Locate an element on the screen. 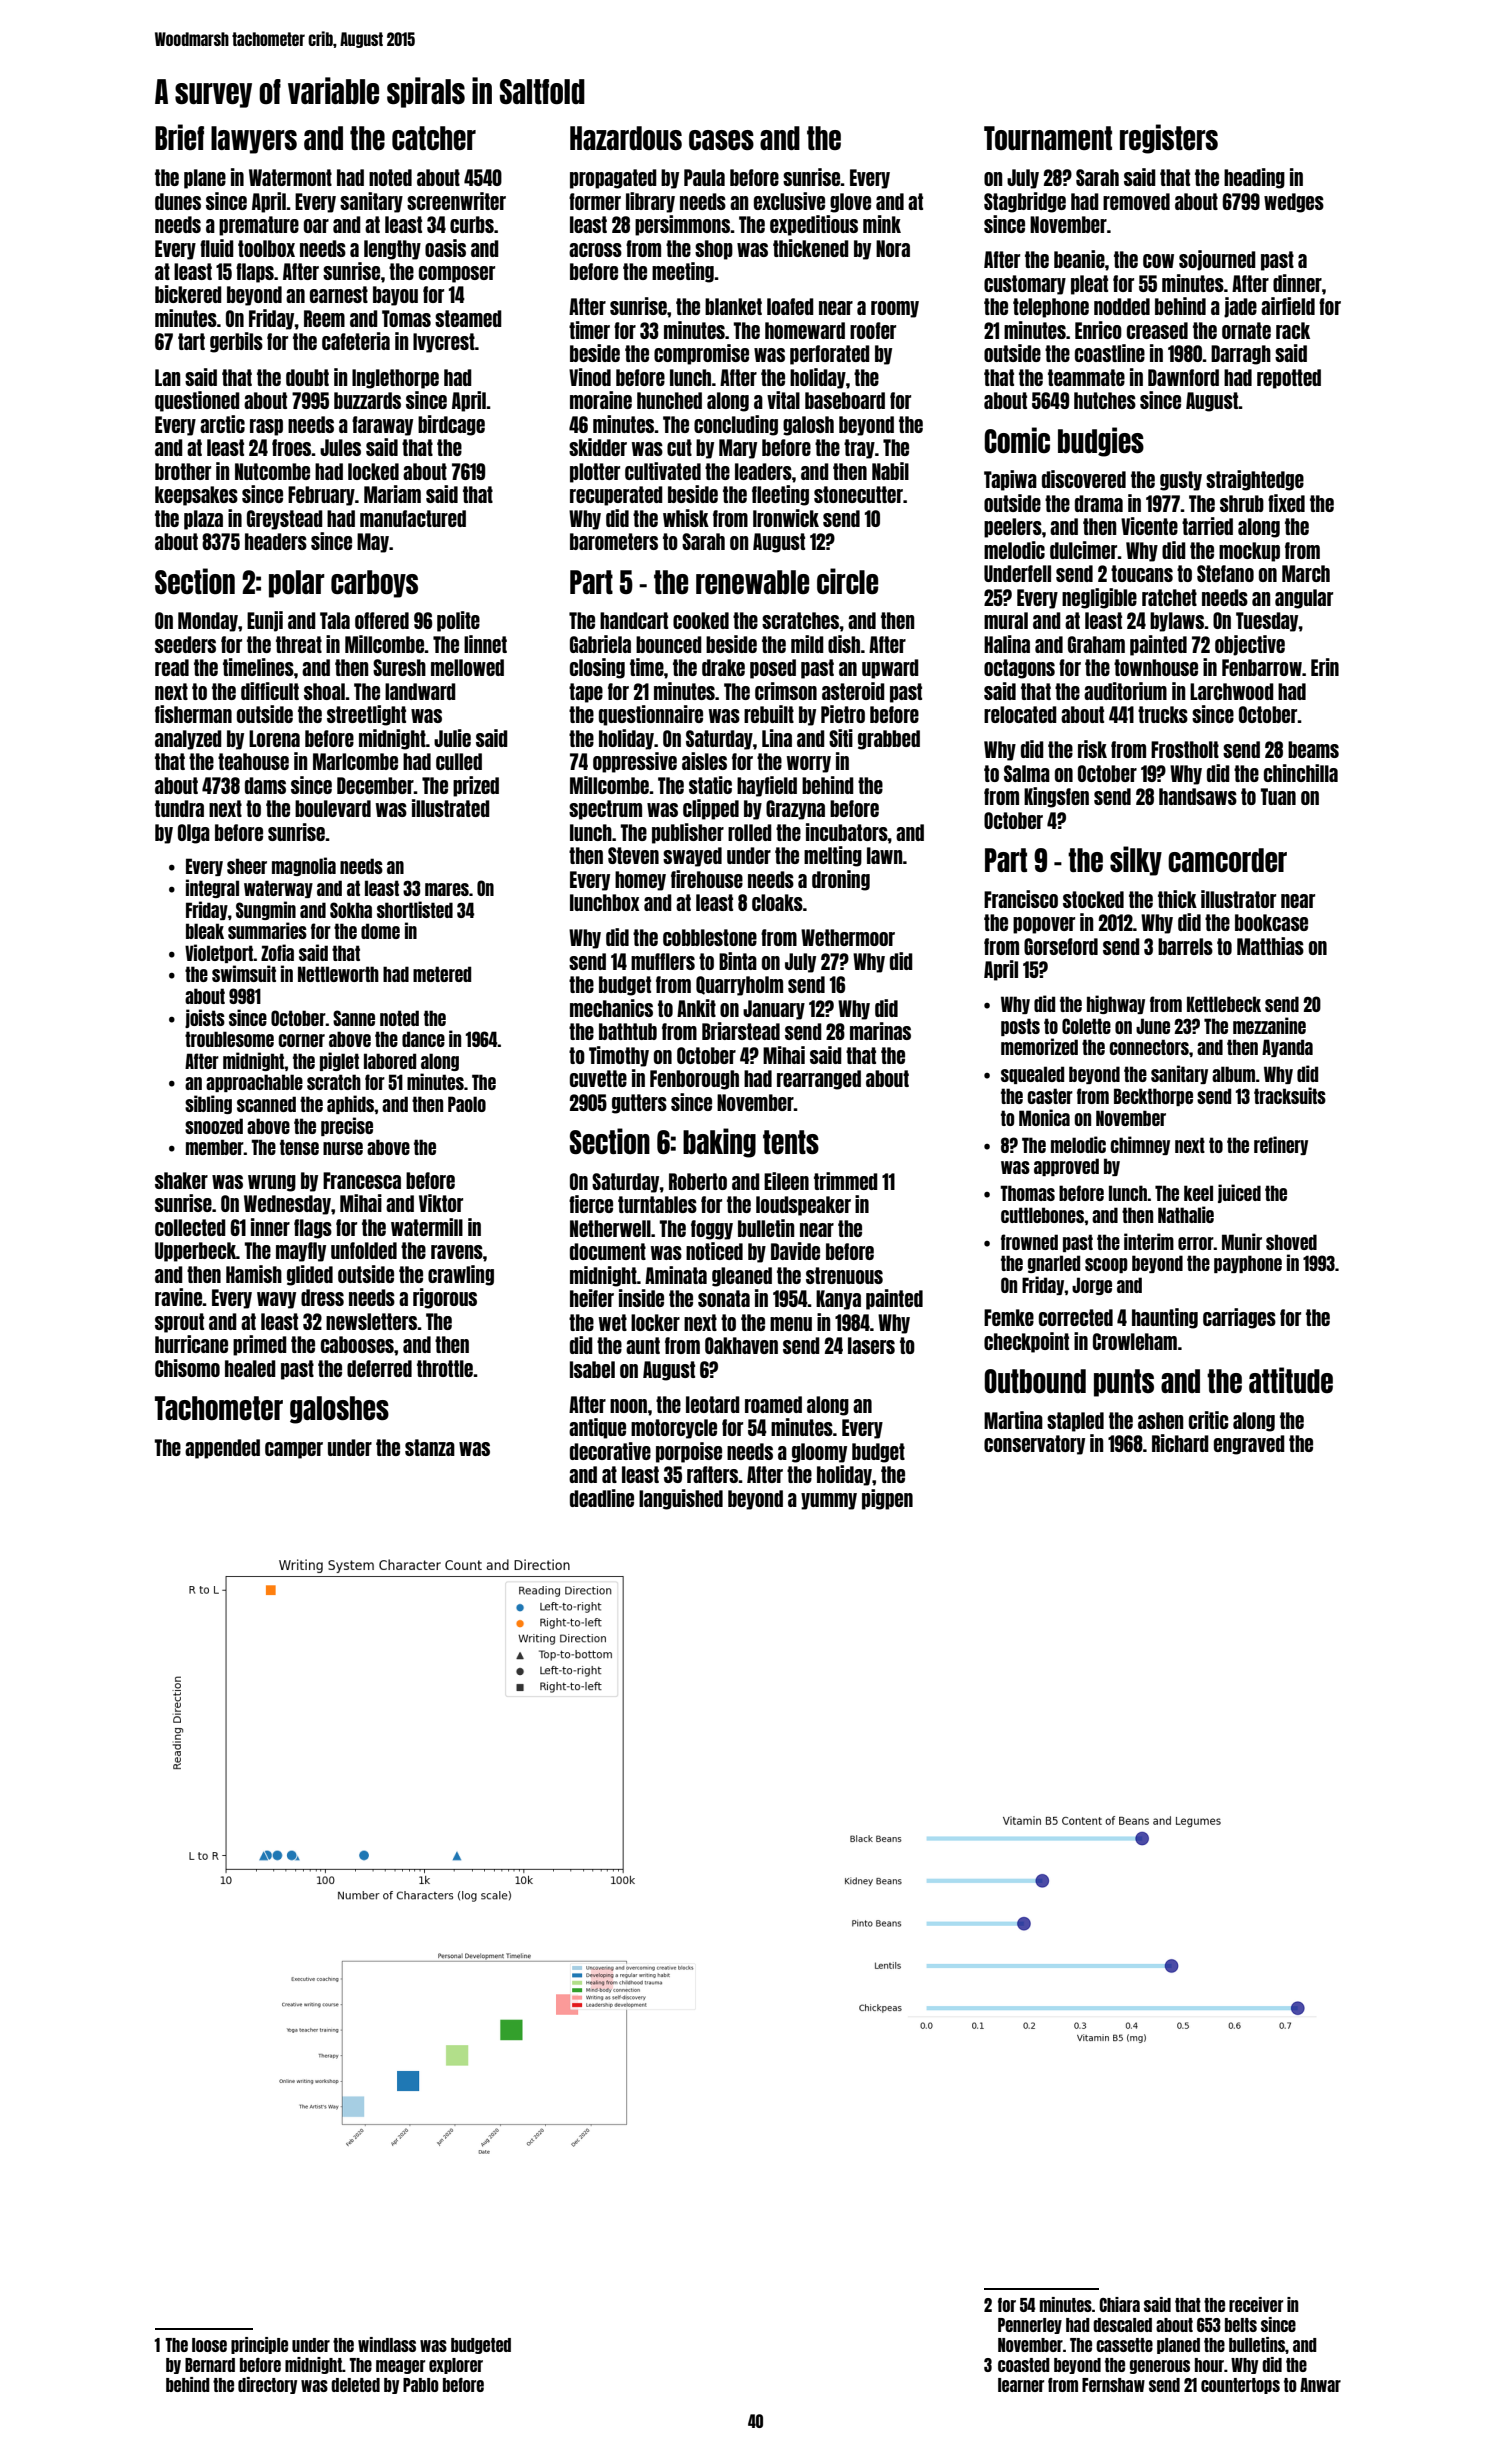 The width and height of the screenshot is (1496, 2464). directory is located at coordinates (267, 2385).
